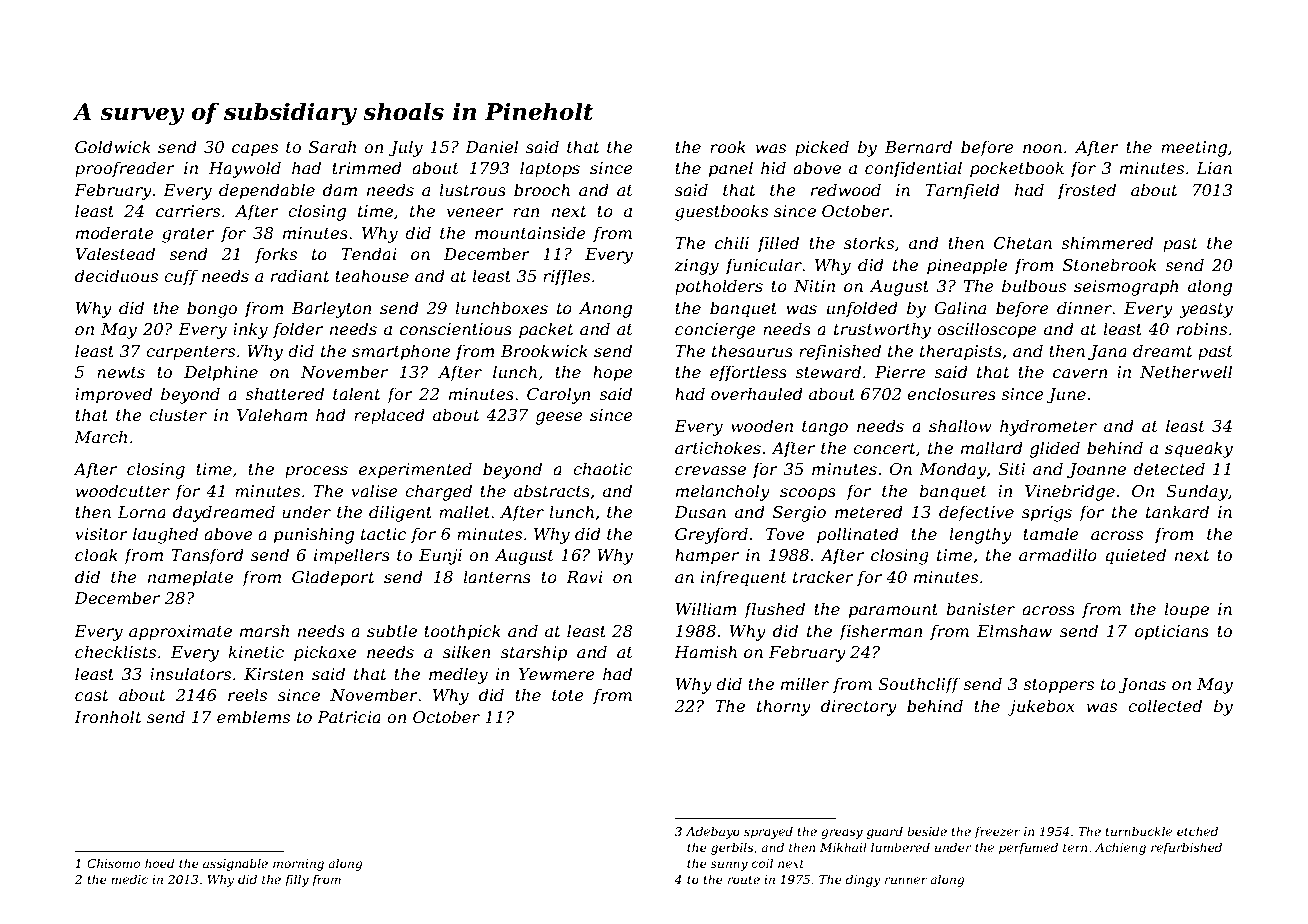  Describe the element at coordinates (713, 832) in the document. I see `Adebayo` at that location.
